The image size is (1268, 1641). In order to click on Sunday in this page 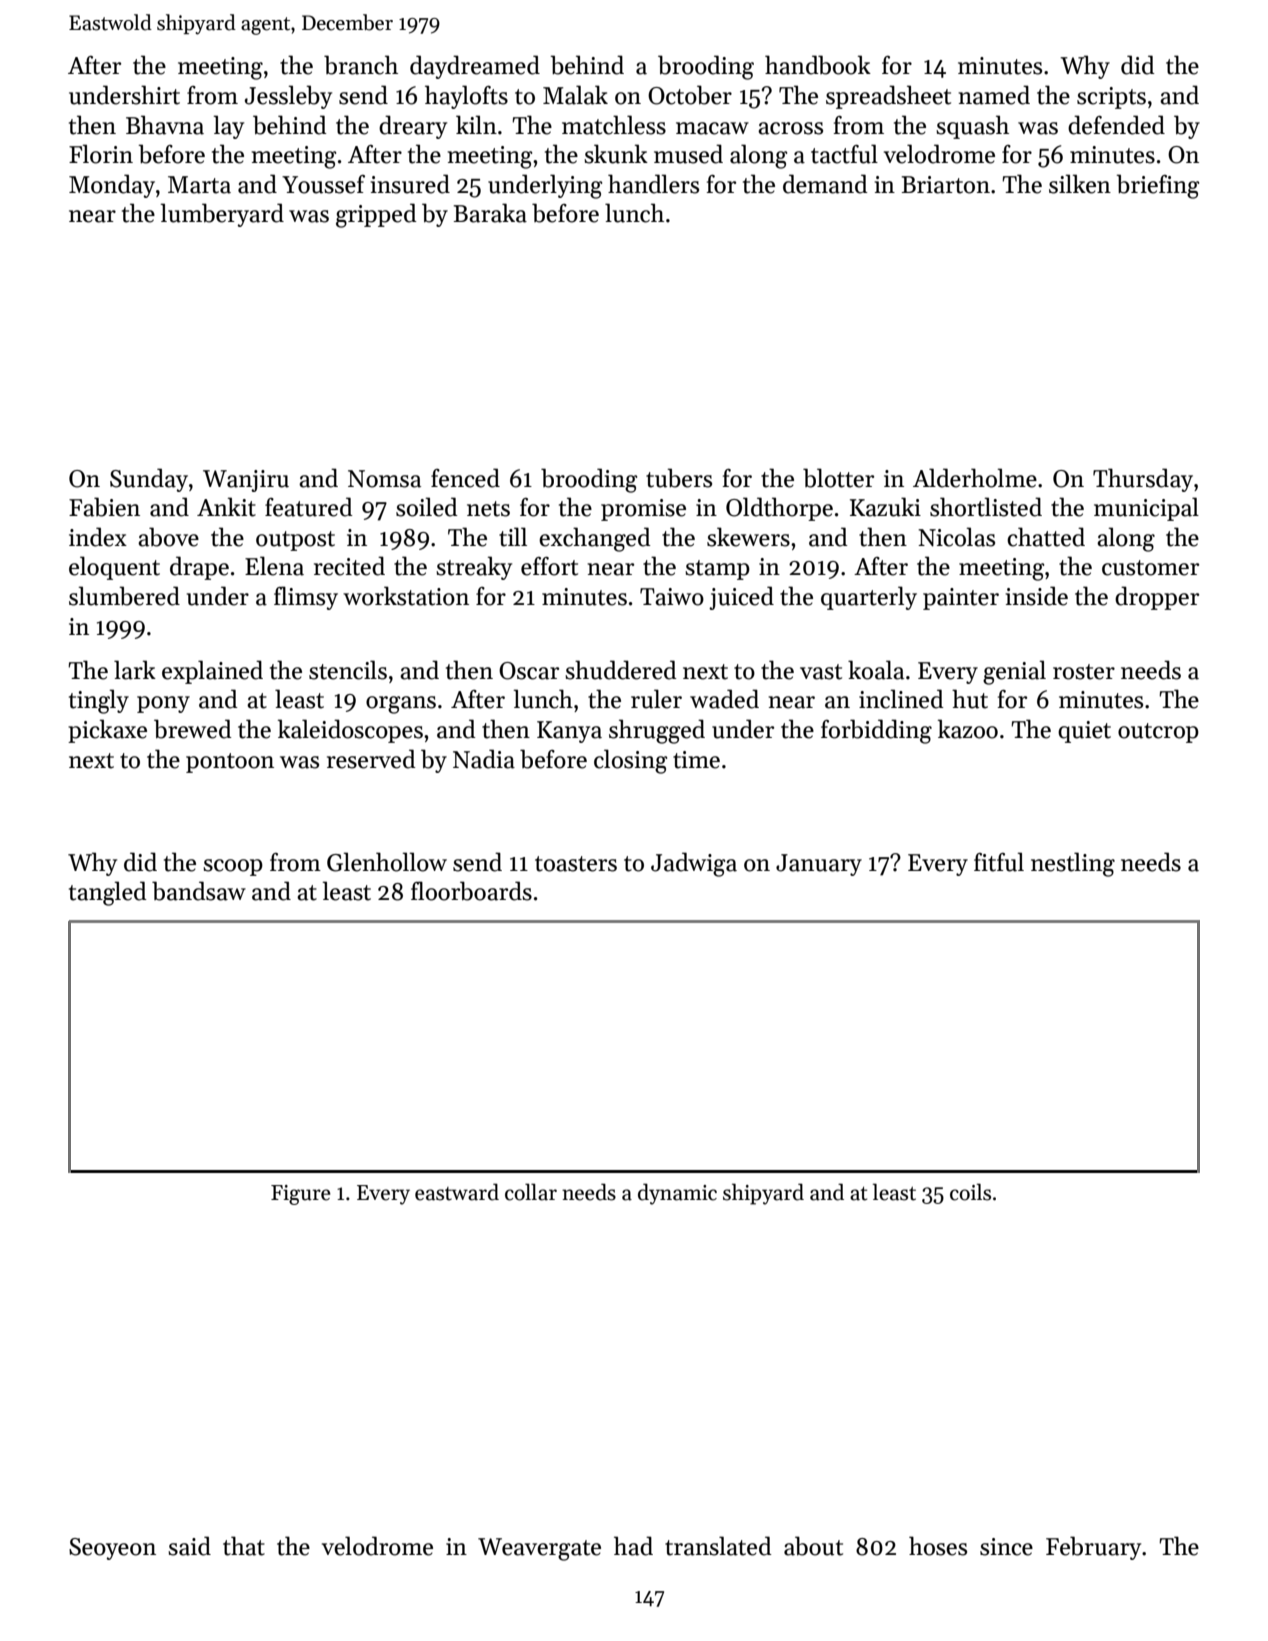, I will do `click(149, 480)`.
